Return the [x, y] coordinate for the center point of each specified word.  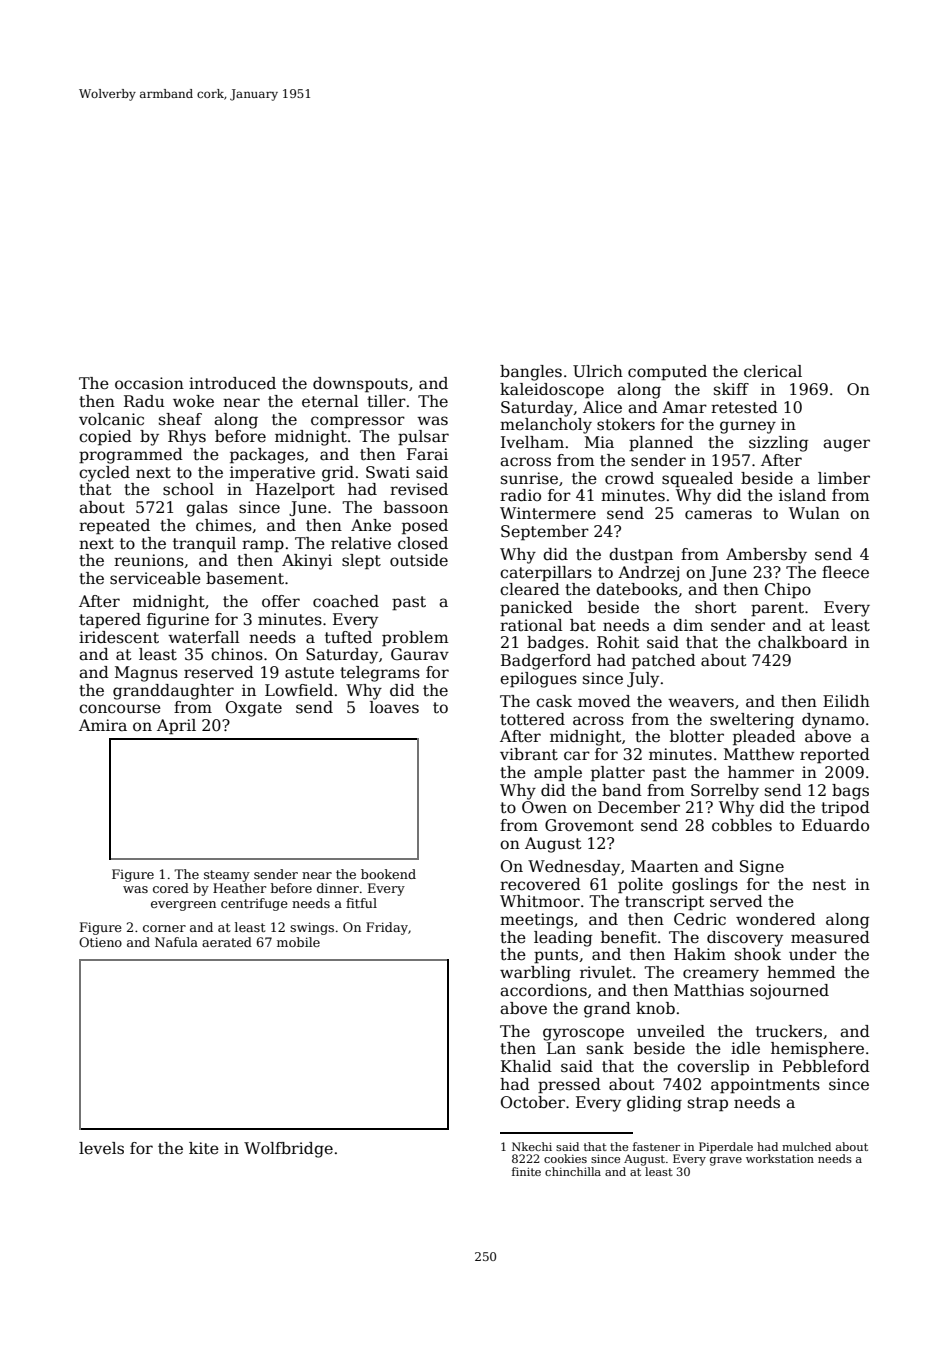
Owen [544, 807]
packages [267, 456]
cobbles [742, 825]
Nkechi [532, 1146]
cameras [718, 515]
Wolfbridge [288, 1150]
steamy [227, 876]
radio [520, 495]
